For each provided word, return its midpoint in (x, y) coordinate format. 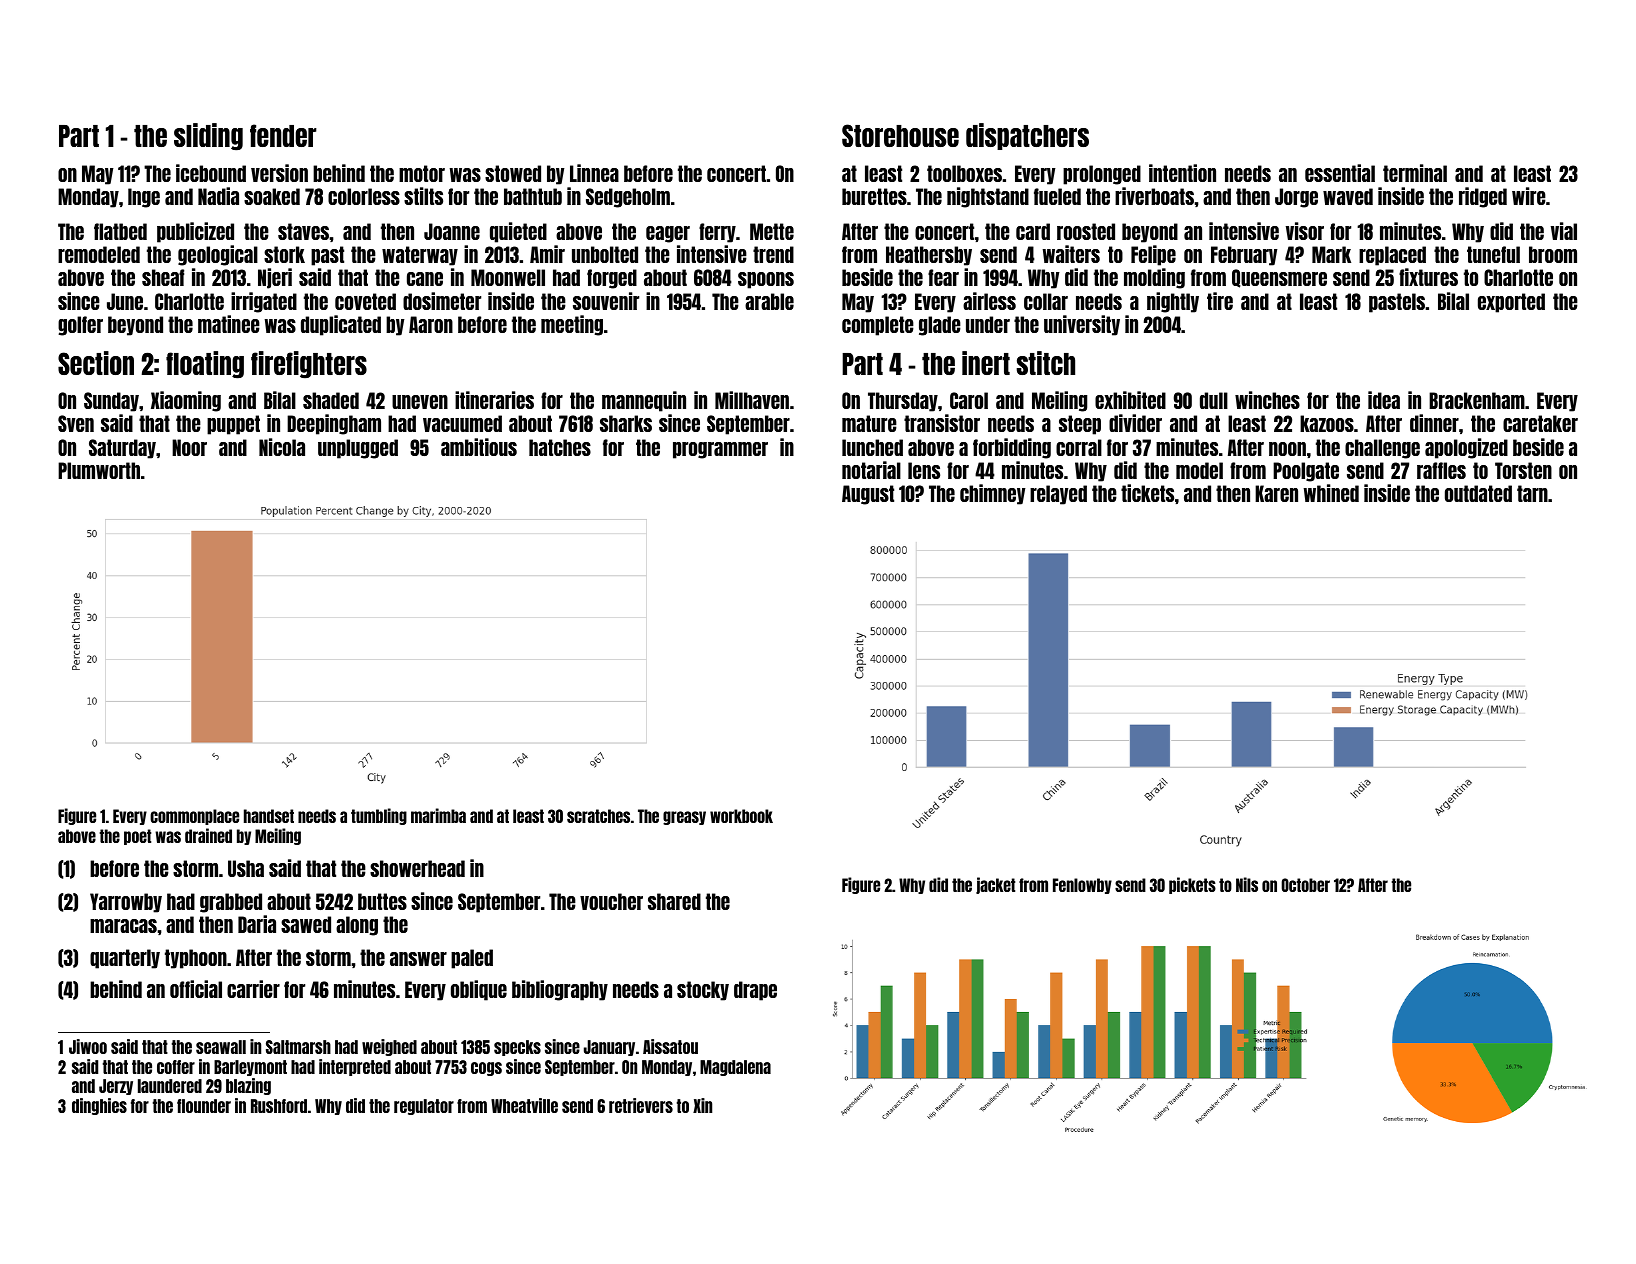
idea (1384, 400)
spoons (766, 280)
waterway (420, 256)
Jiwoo (88, 1046)
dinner (1434, 423)
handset (269, 816)
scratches (598, 816)
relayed (1058, 495)
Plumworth (99, 470)
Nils (1247, 884)
